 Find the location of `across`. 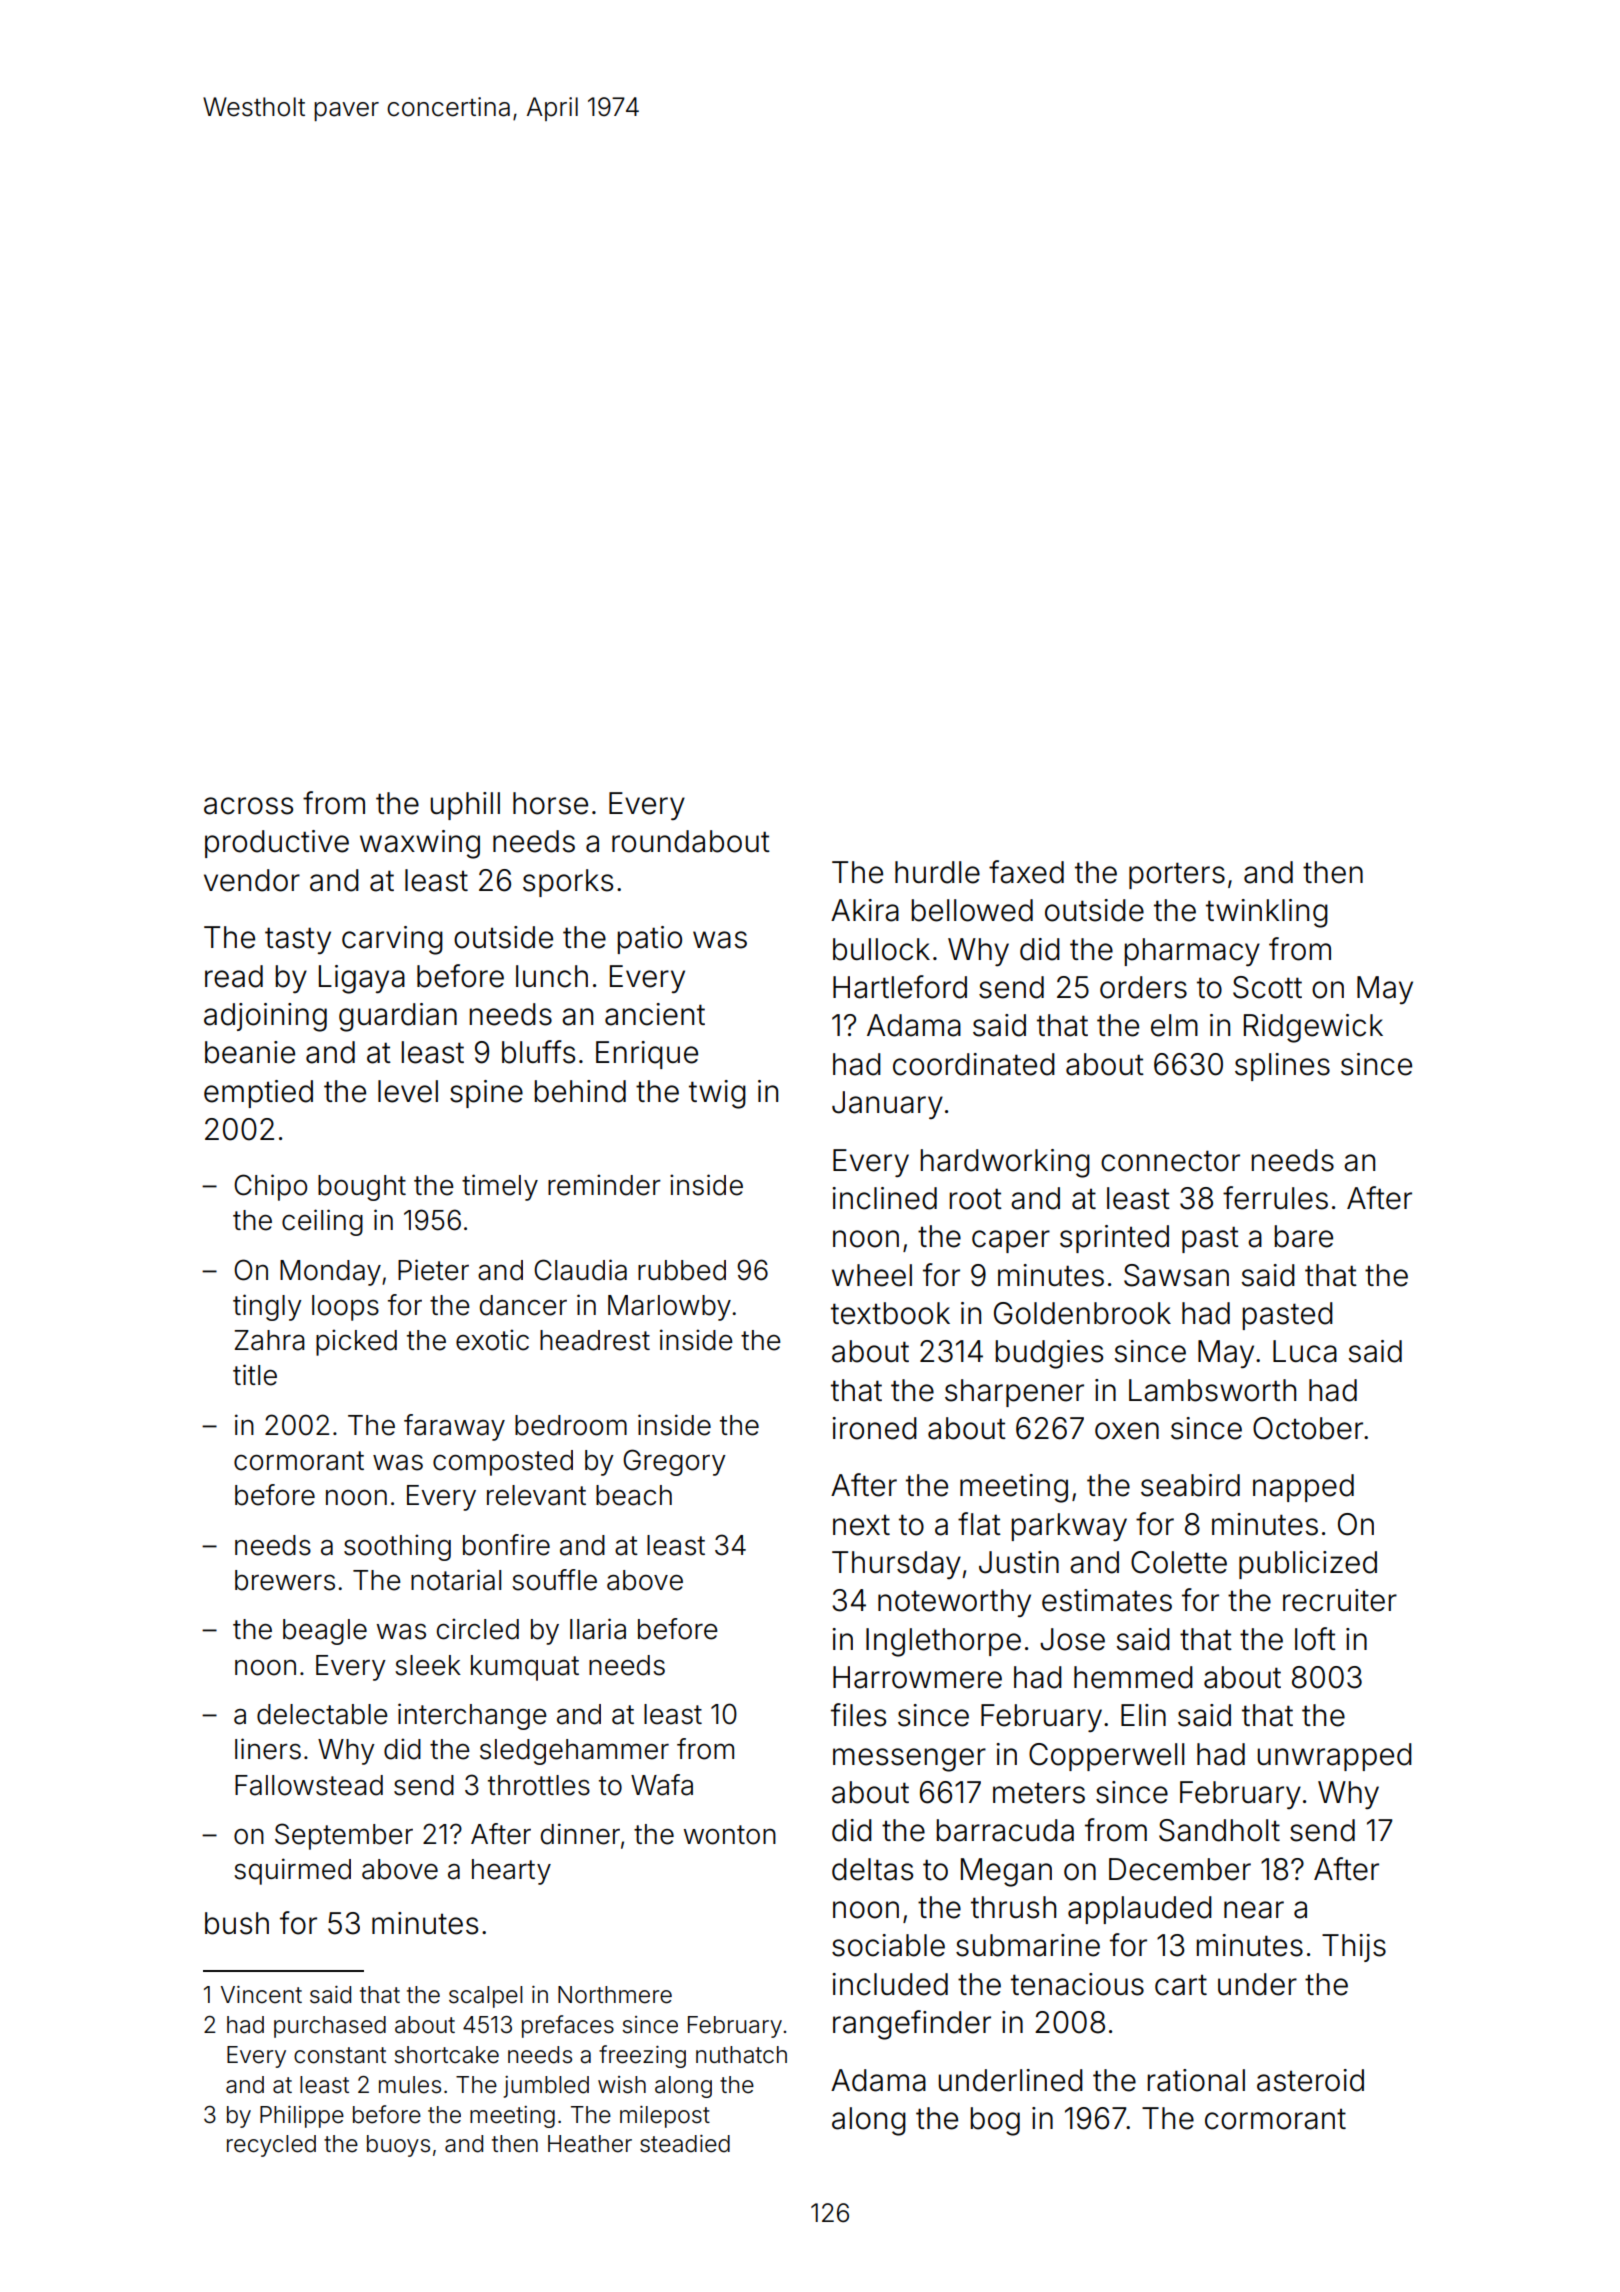

across is located at coordinates (248, 806).
